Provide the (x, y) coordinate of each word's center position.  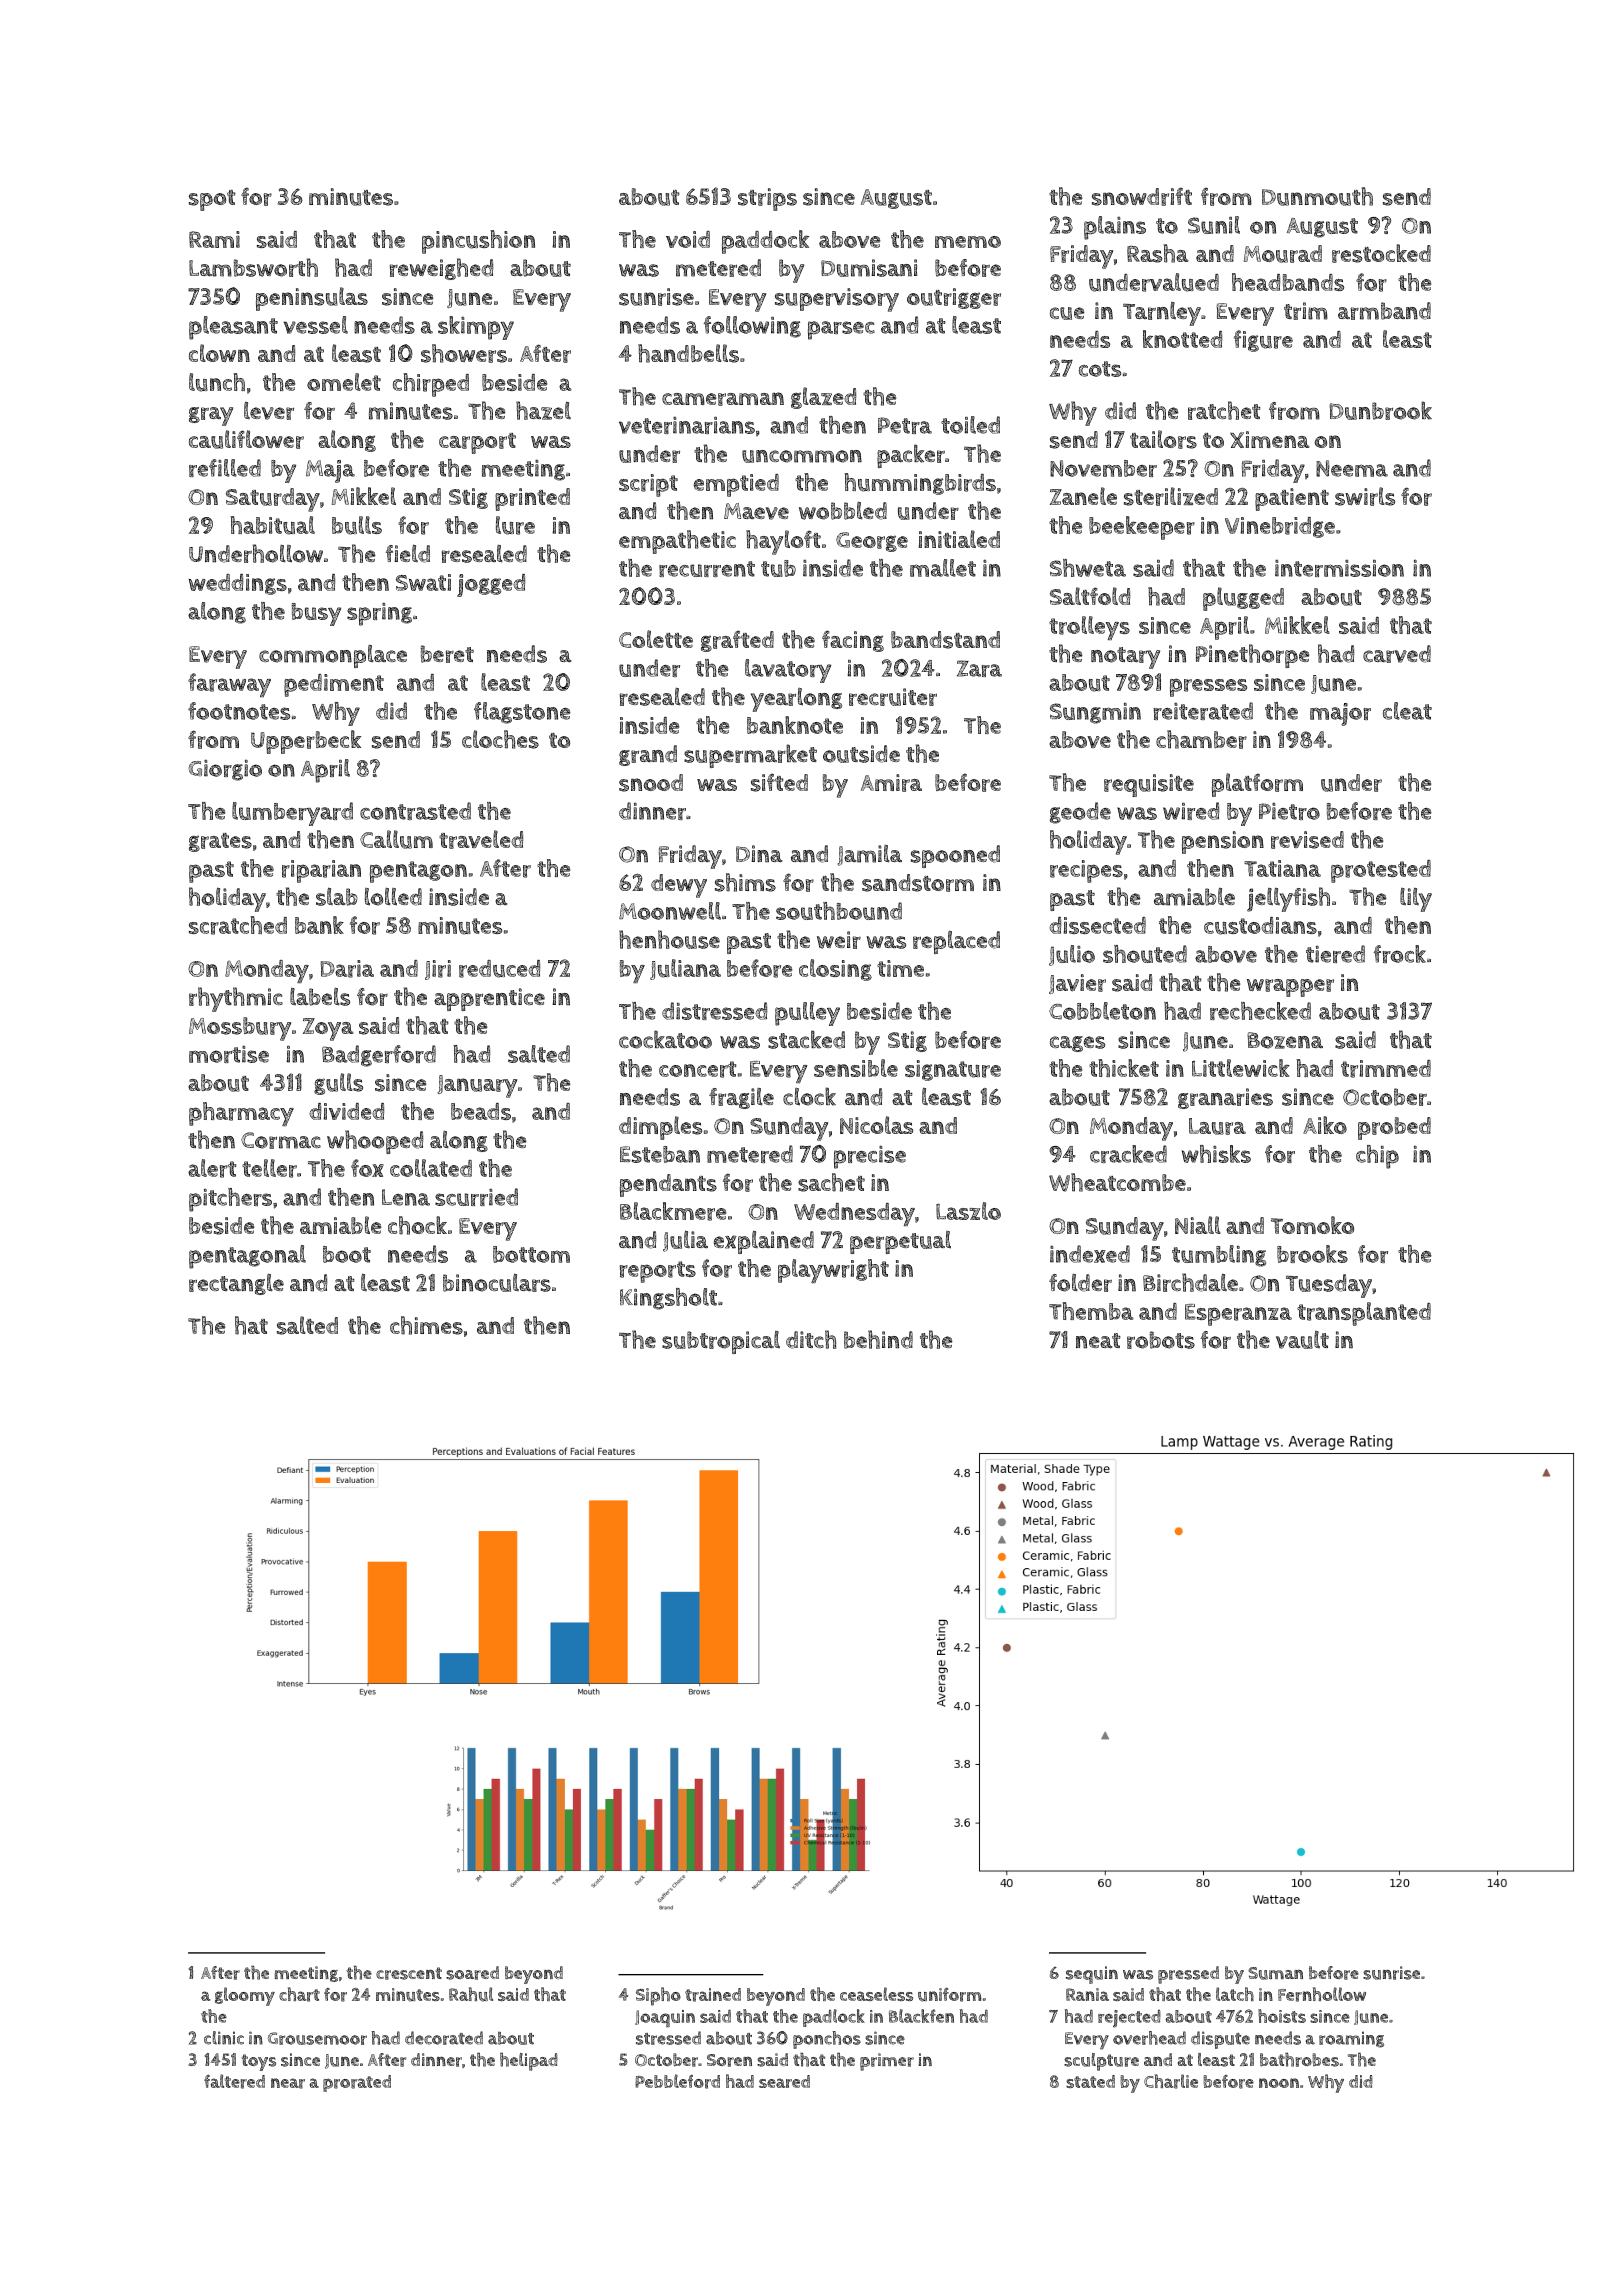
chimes (426, 1325)
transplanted (1364, 1314)
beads (481, 1111)
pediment (334, 685)
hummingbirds (920, 484)
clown (219, 353)
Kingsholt (668, 1299)
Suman (1275, 1973)
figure (1263, 341)
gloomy (245, 1996)
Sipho (658, 1996)
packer (911, 456)
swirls (1365, 496)
